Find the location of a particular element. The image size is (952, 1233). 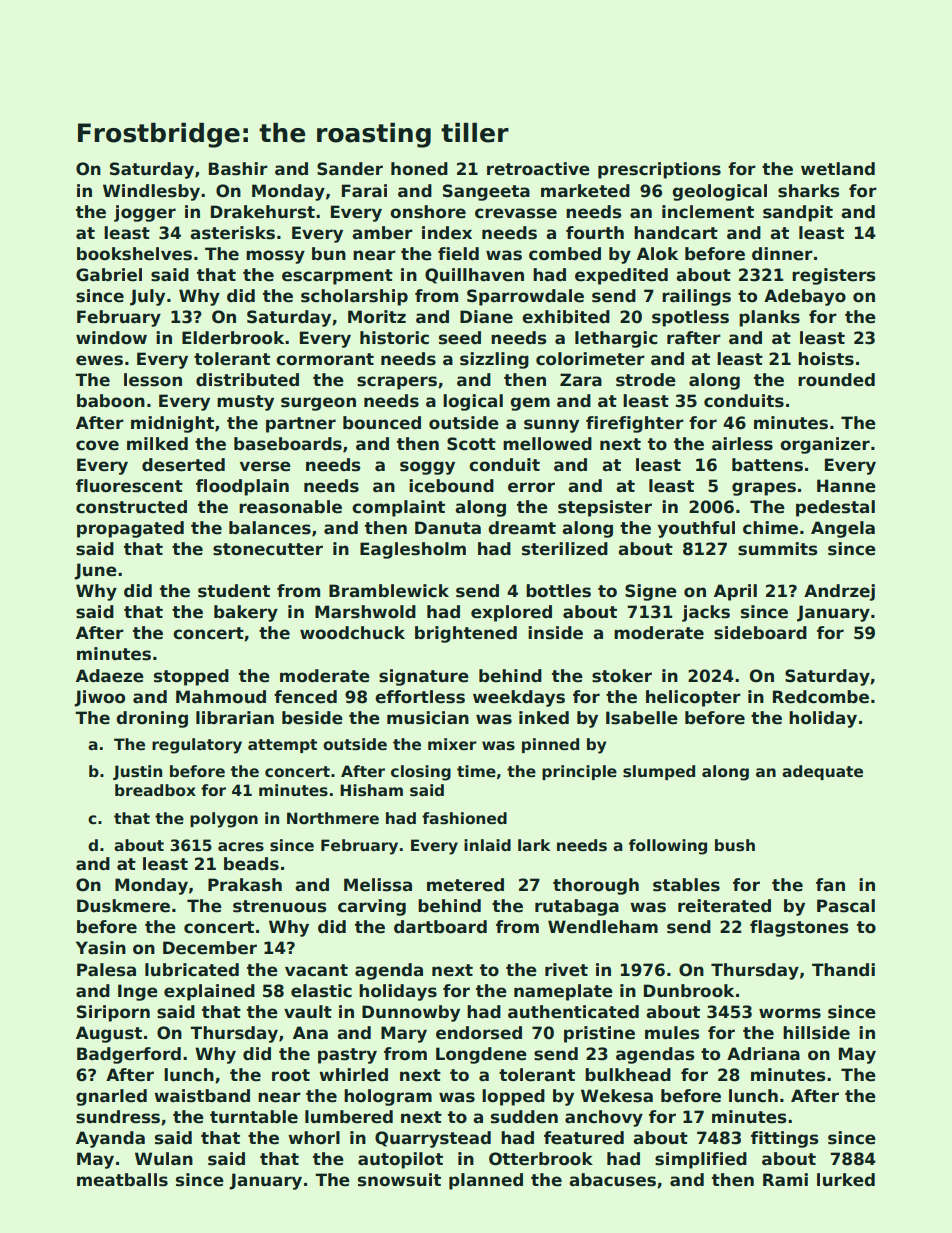

youthful is located at coordinates (696, 529).
